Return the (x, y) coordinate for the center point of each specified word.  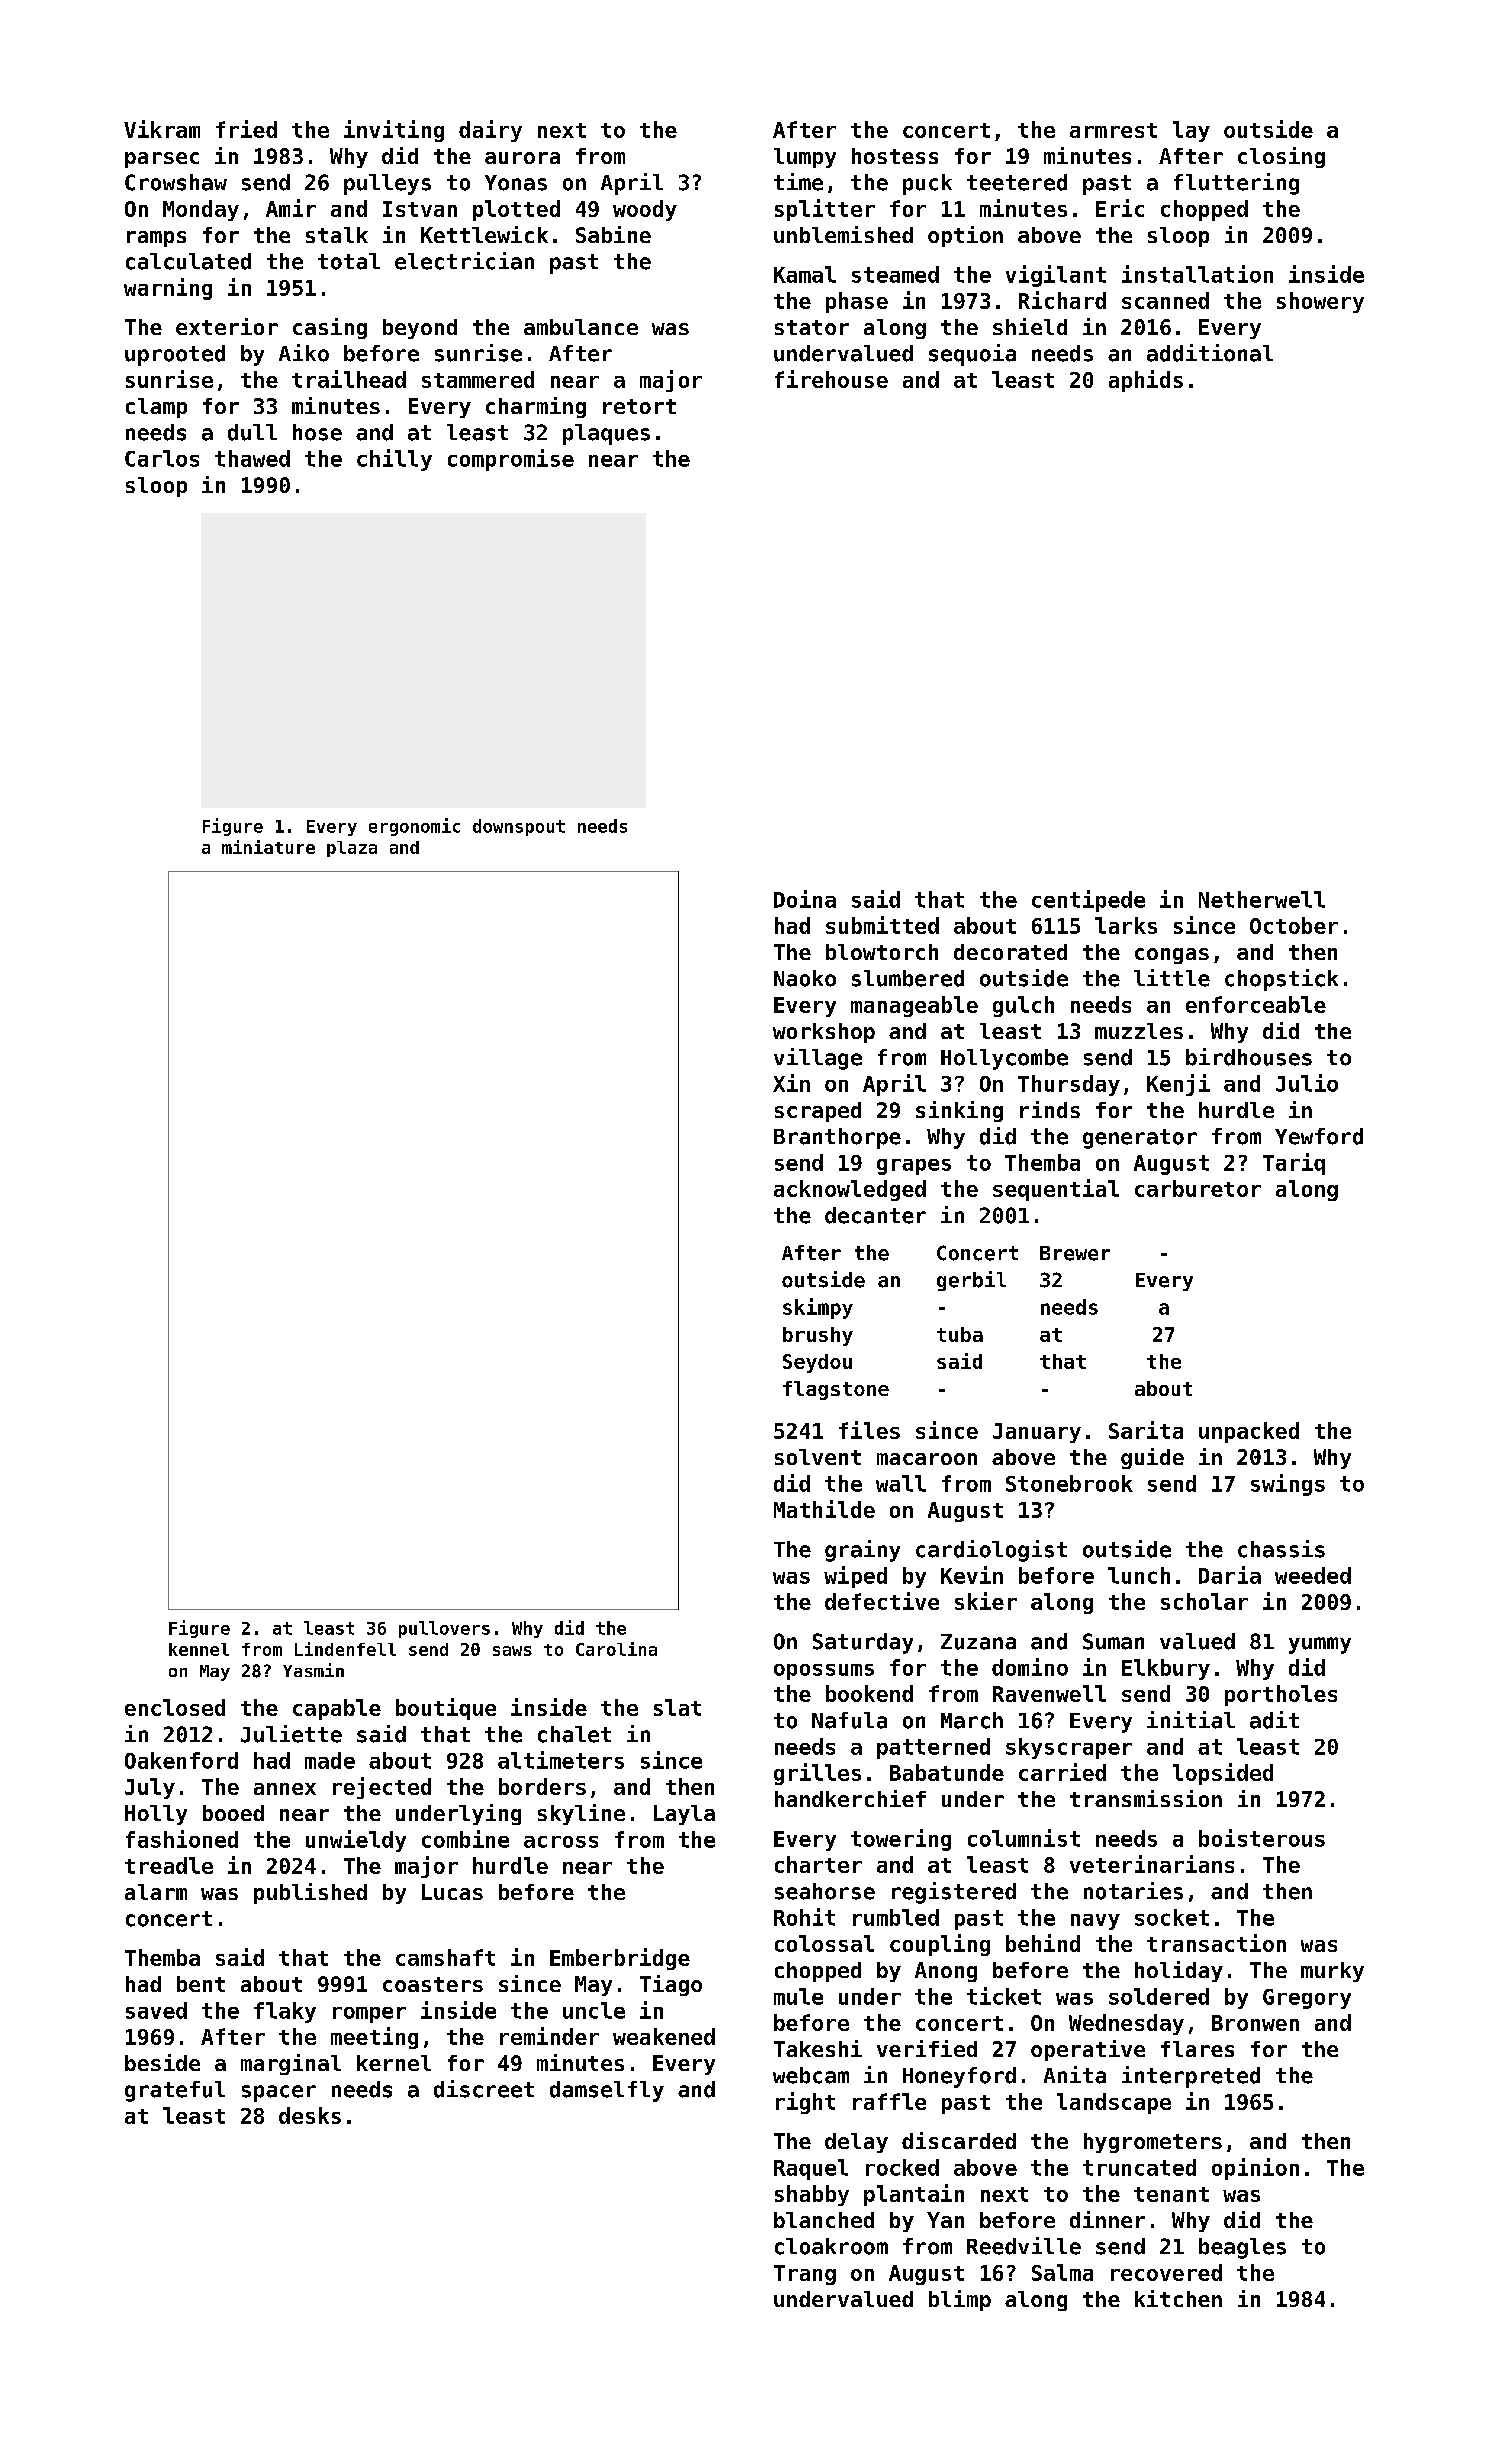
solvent (818, 1457)
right (805, 2103)
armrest (1113, 130)
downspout (519, 827)
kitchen (1178, 2298)
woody (645, 210)
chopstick (1281, 980)
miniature (268, 847)
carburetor (1198, 1188)
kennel (199, 1649)
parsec (162, 160)
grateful (175, 2091)
